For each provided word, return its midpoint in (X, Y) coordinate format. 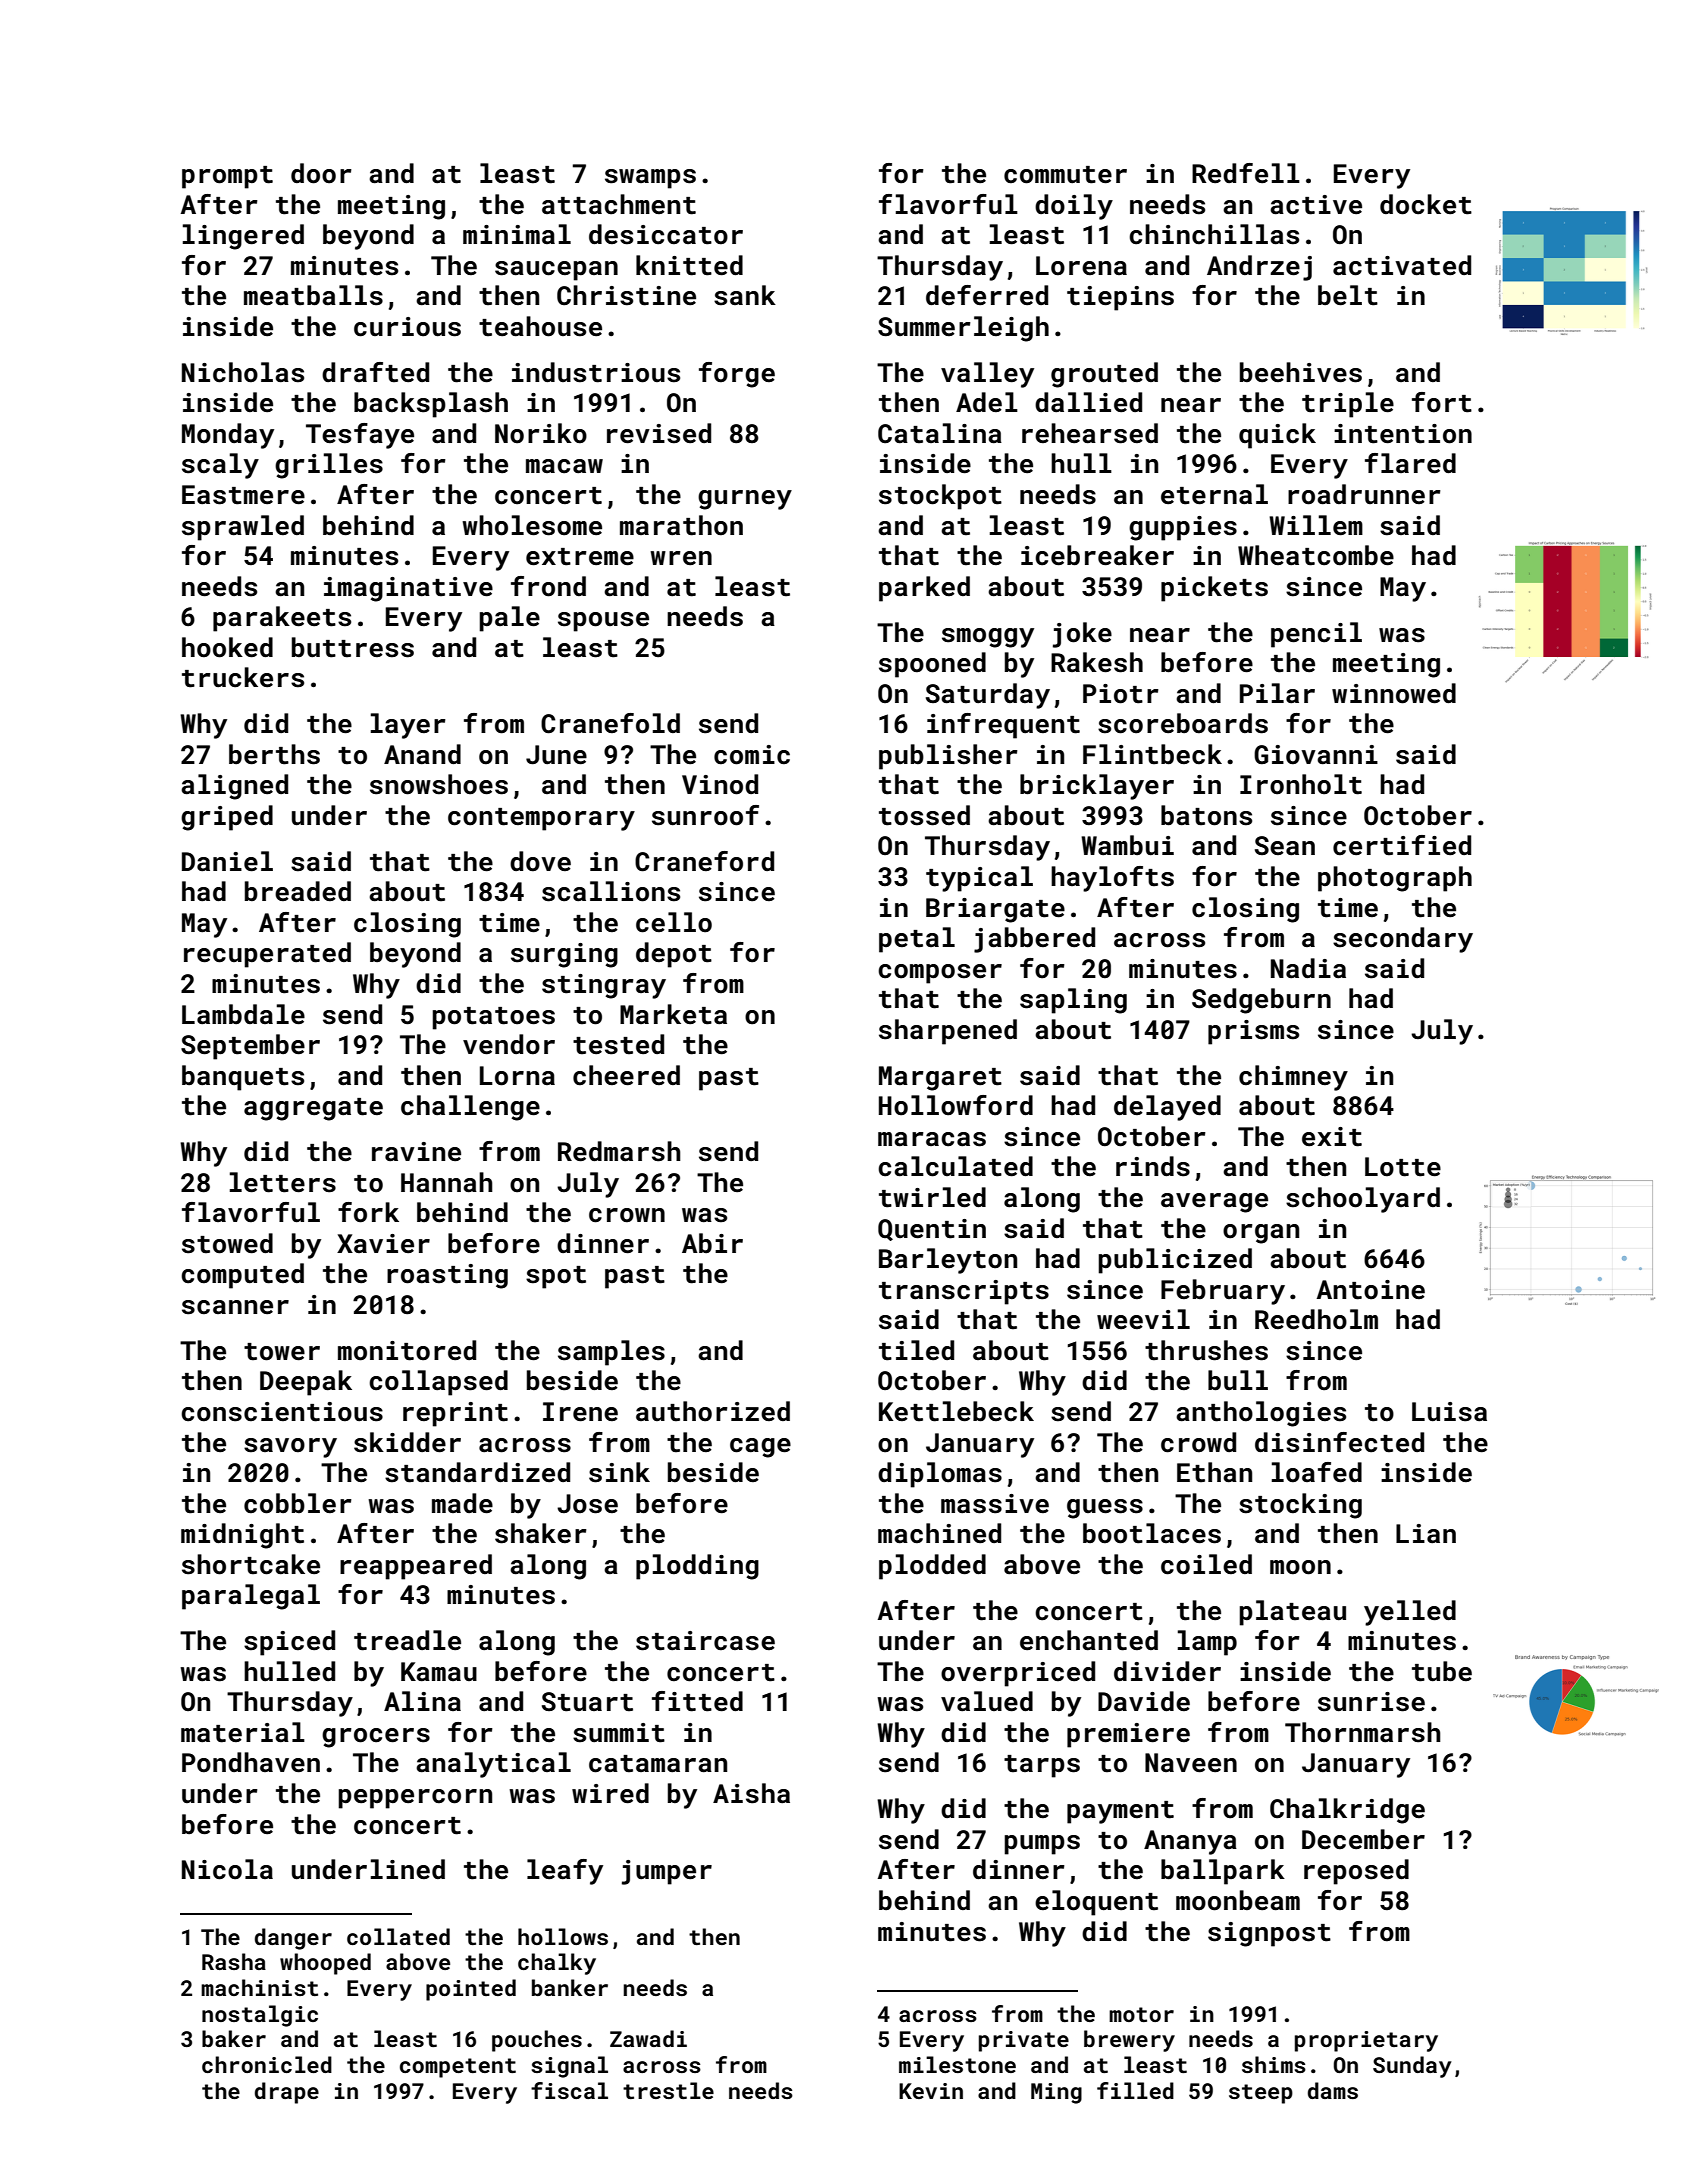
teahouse (540, 326)
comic (752, 755)
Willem (1316, 525)
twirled (932, 1197)
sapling (1073, 1001)
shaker (541, 1533)
